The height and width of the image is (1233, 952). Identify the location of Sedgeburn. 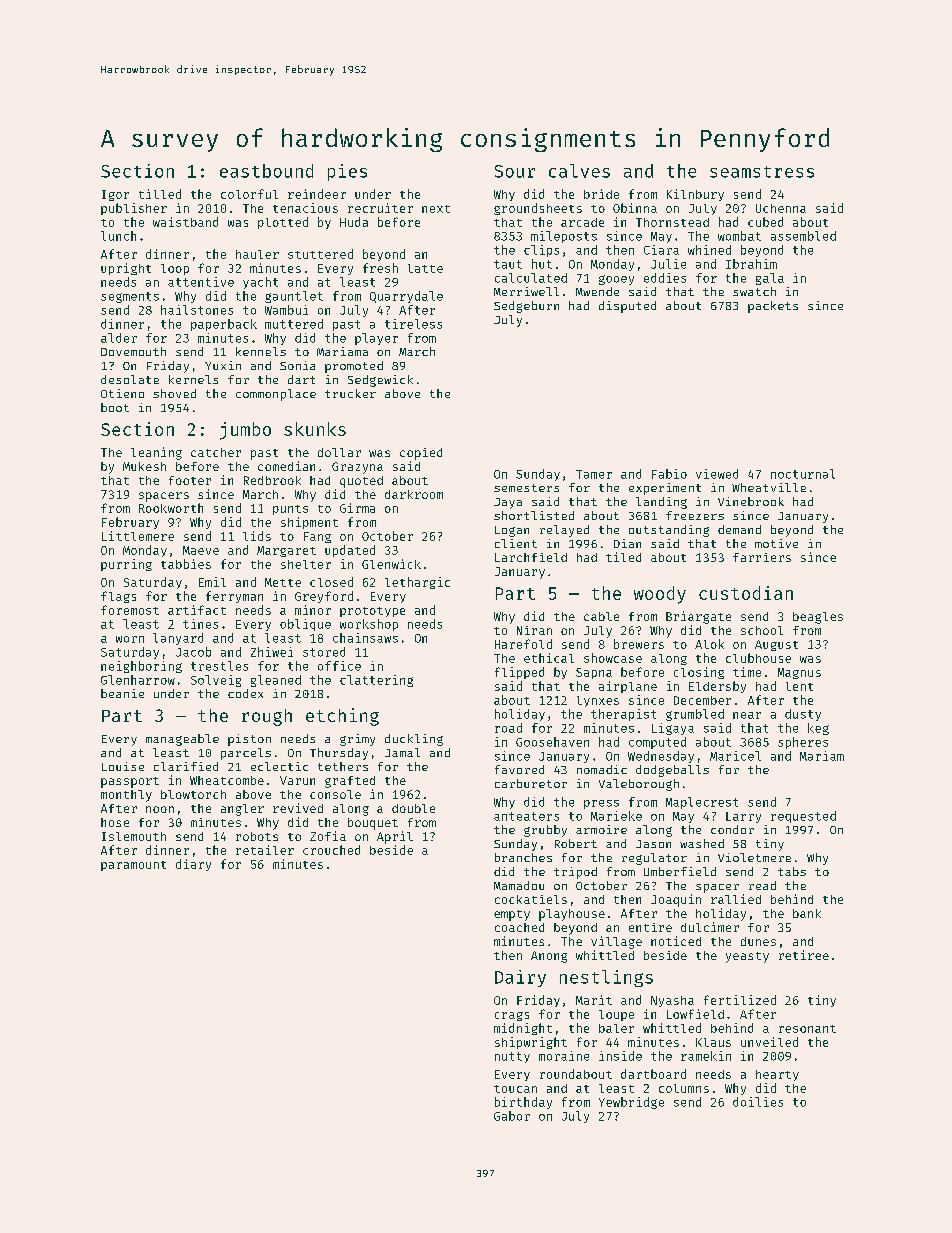
(526, 307).
